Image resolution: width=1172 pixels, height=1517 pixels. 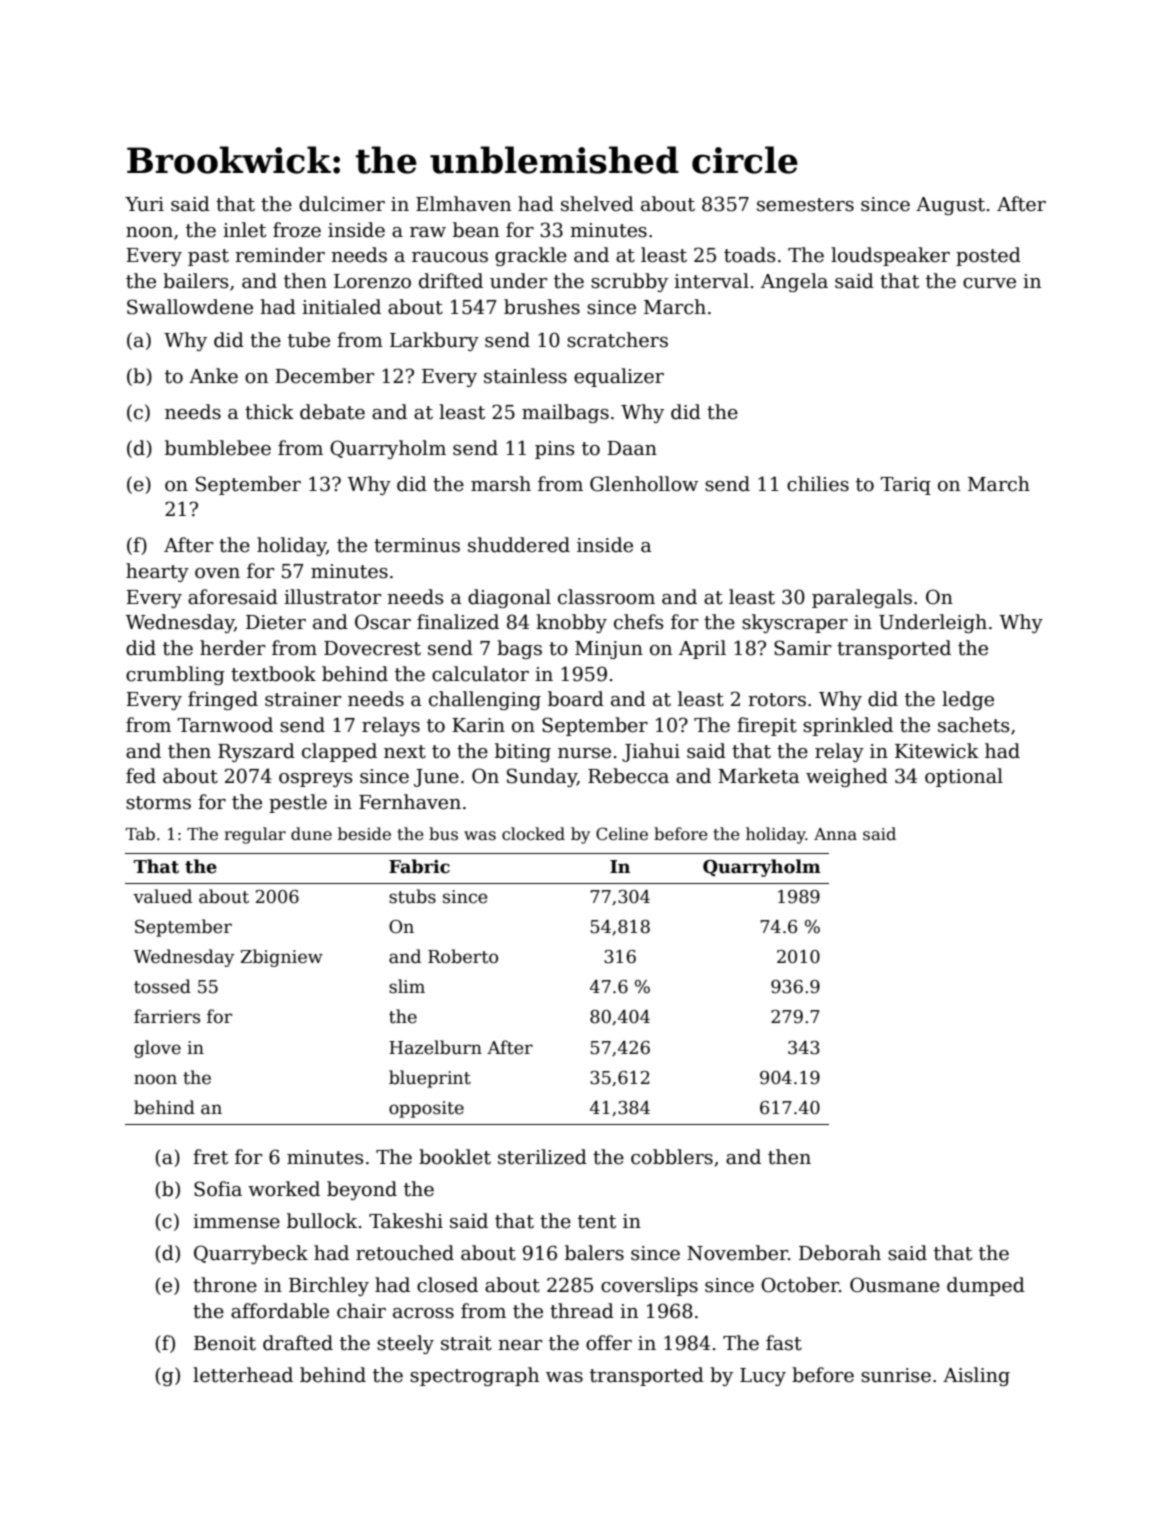 I want to click on tossed, so click(x=162, y=986).
